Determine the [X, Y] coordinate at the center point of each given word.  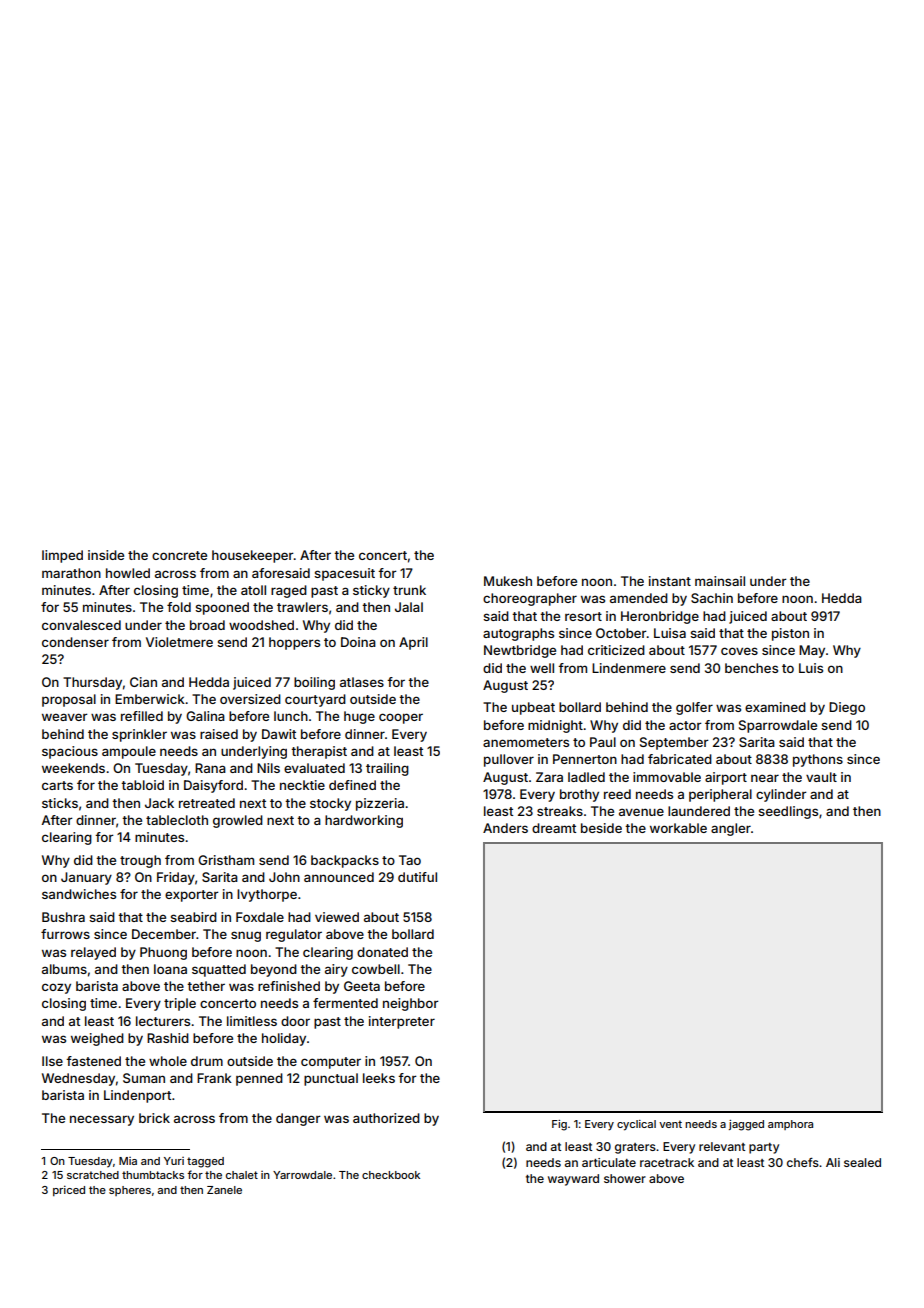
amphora [790, 1125]
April [413, 643]
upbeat [533, 708]
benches [751, 668]
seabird [193, 917]
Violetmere [179, 642]
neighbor [411, 1004]
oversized [250, 699]
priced [69, 1190]
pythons [818, 760]
